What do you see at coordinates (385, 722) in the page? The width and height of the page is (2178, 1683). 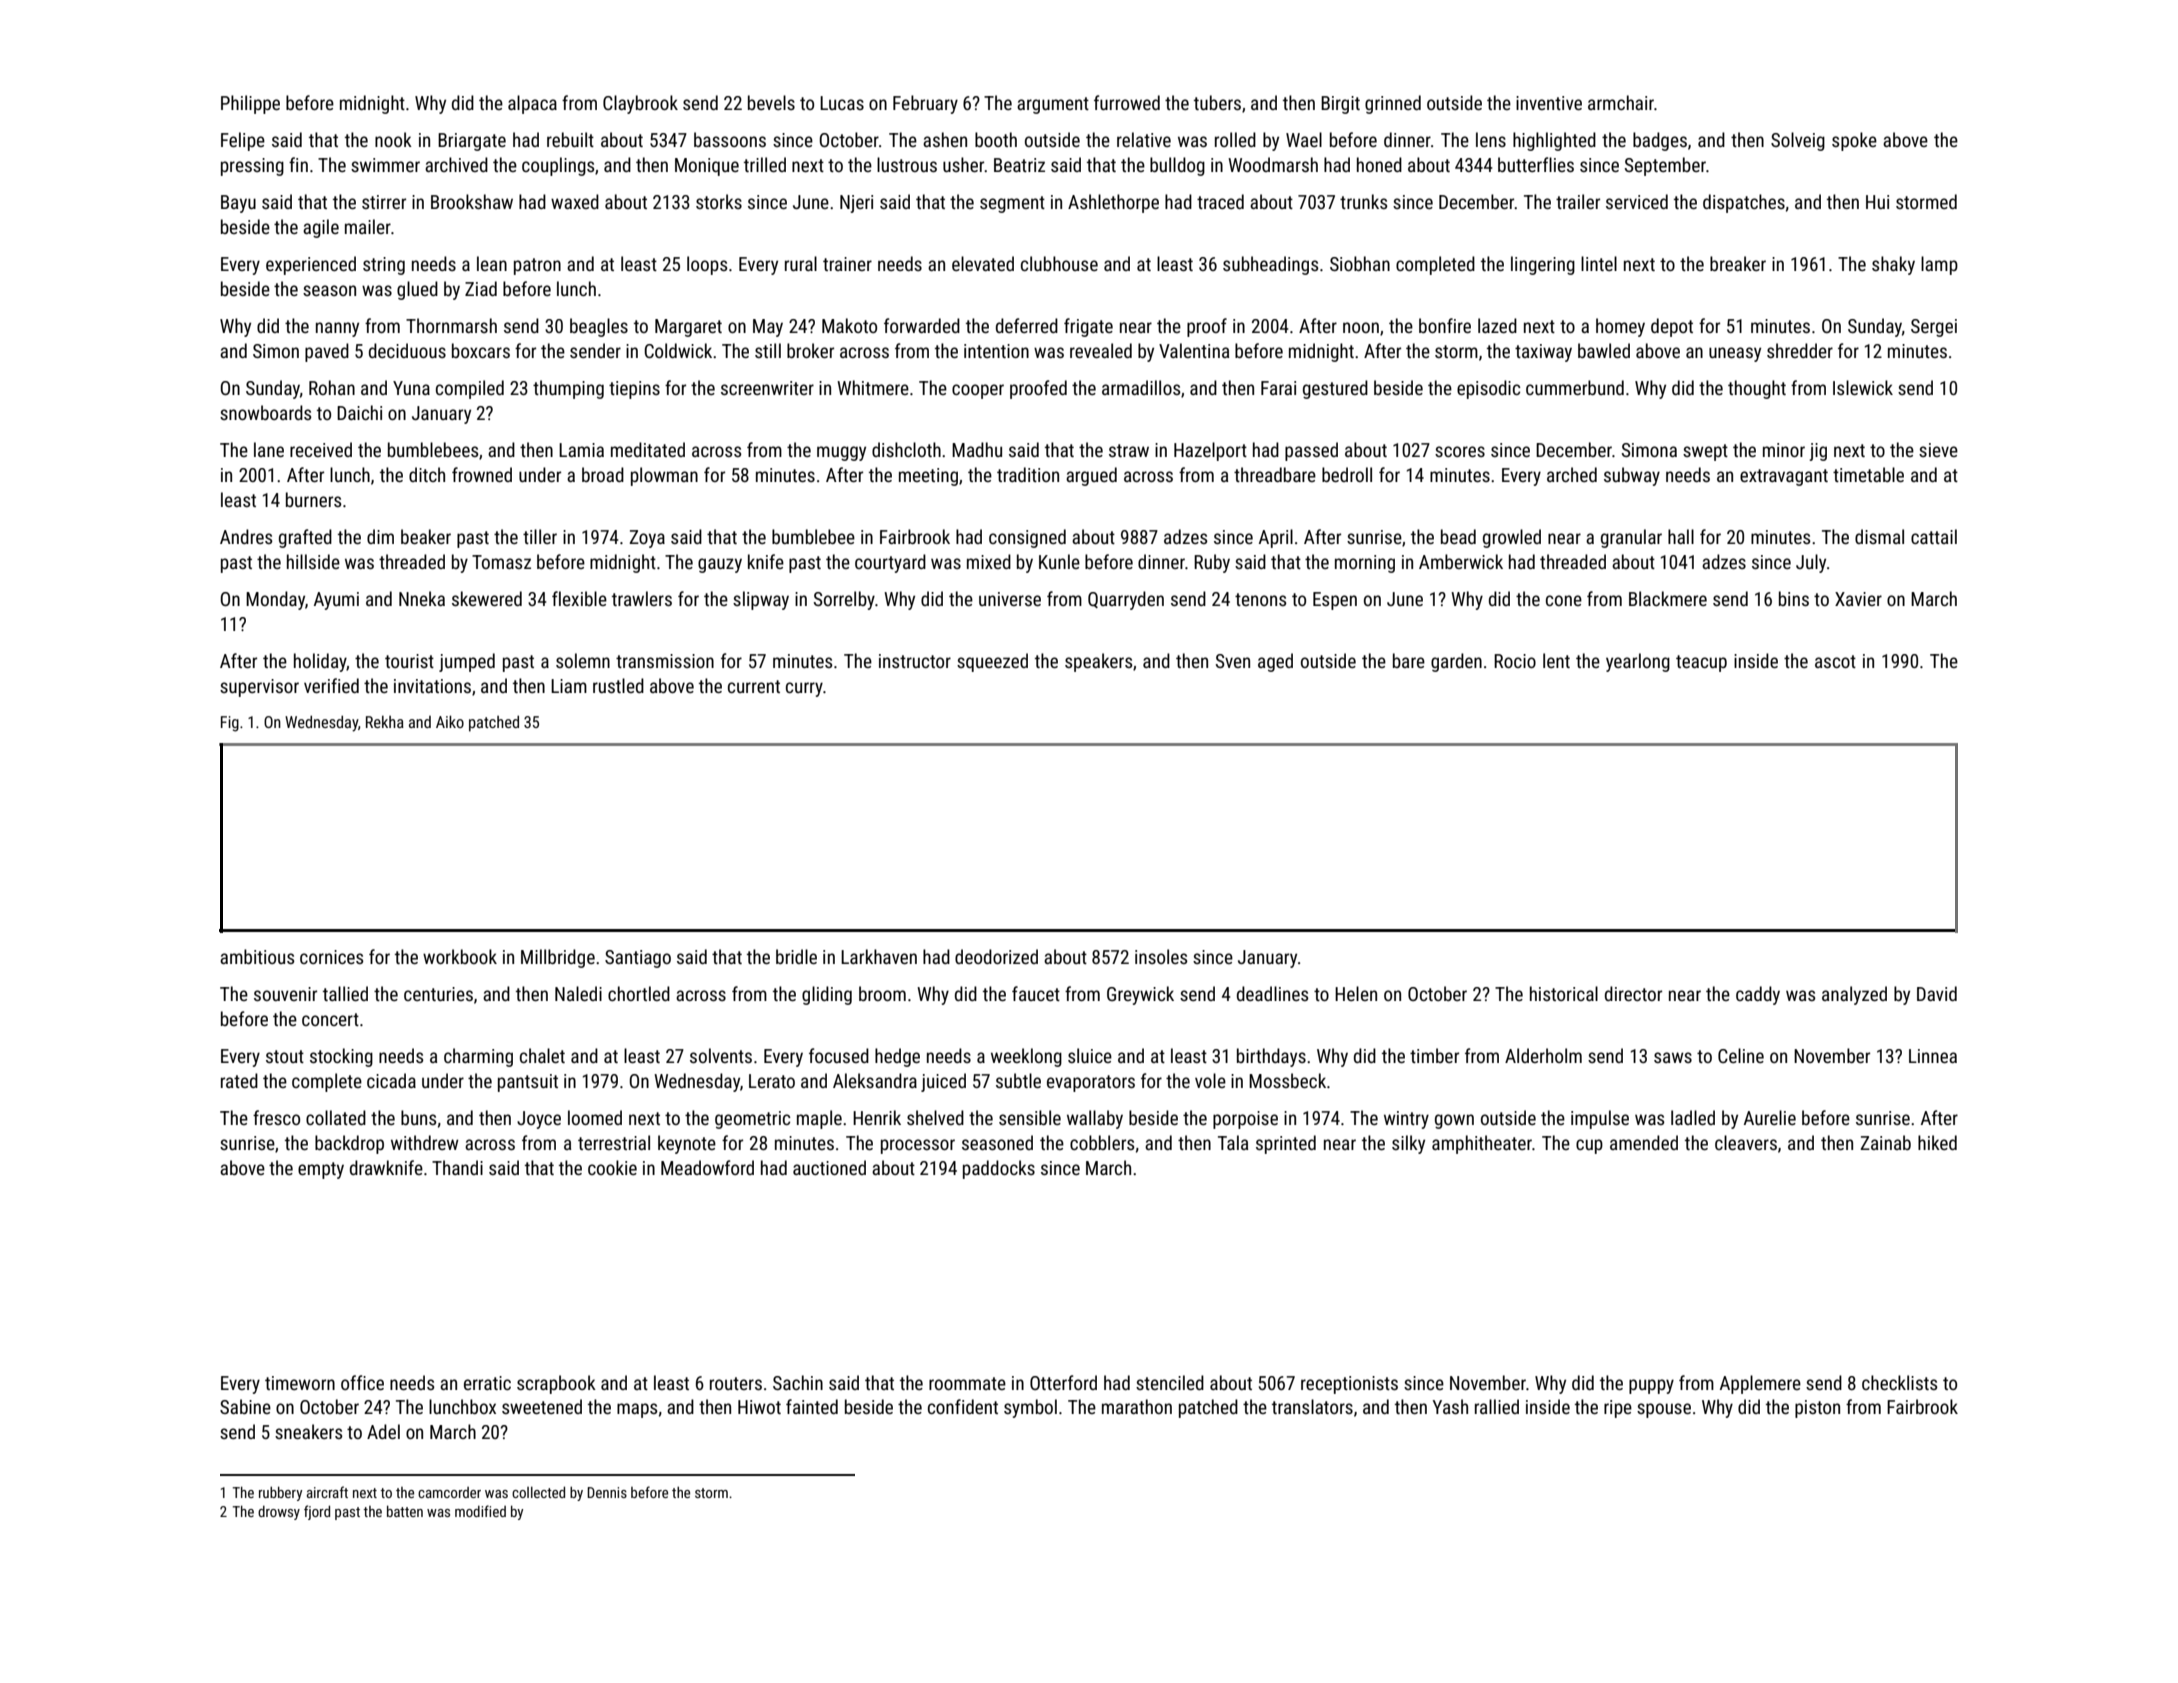 I see `Rekha` at bounding box center [385, 722].
